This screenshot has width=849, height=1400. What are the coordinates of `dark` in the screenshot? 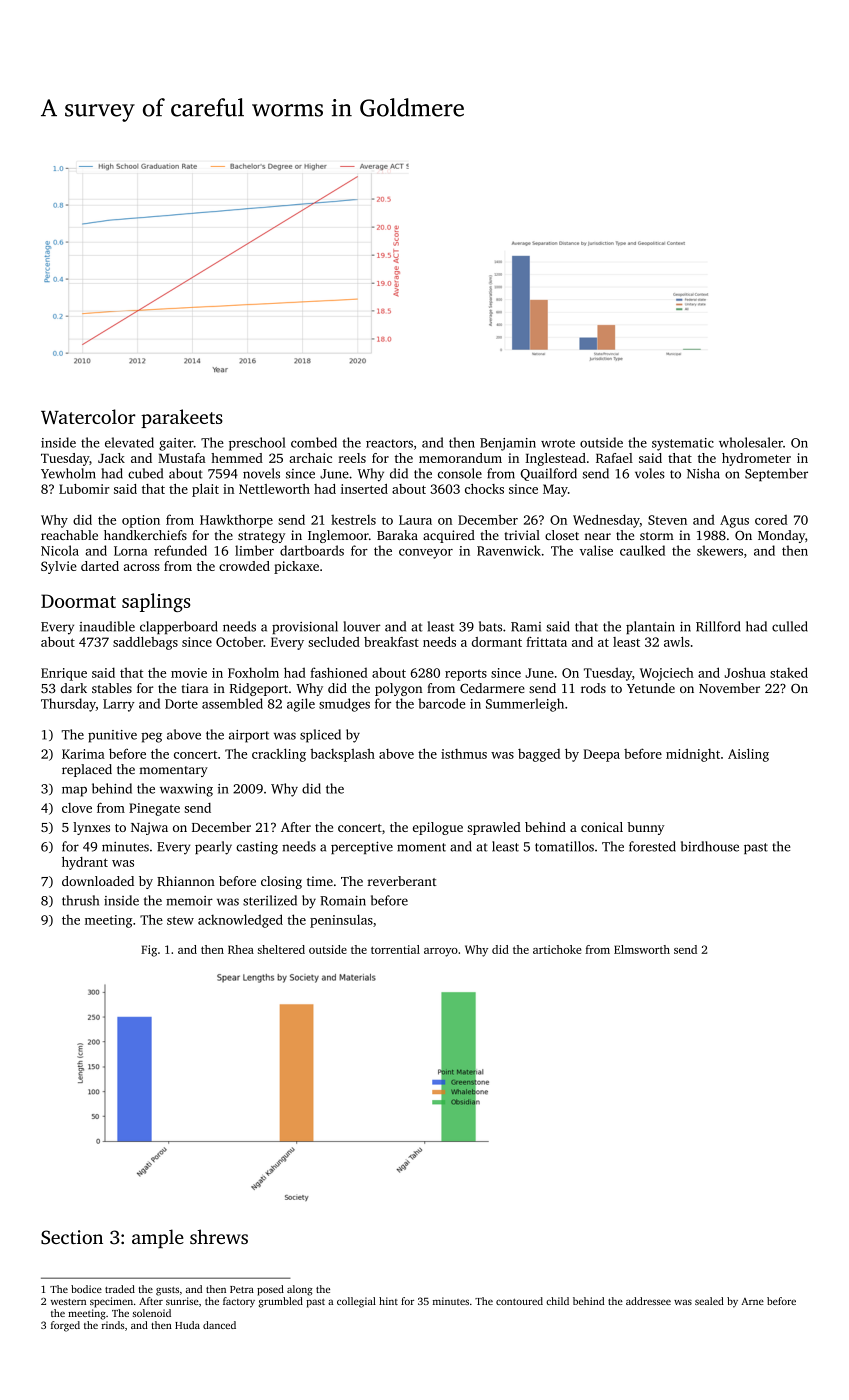 It's located at (74, 688).
